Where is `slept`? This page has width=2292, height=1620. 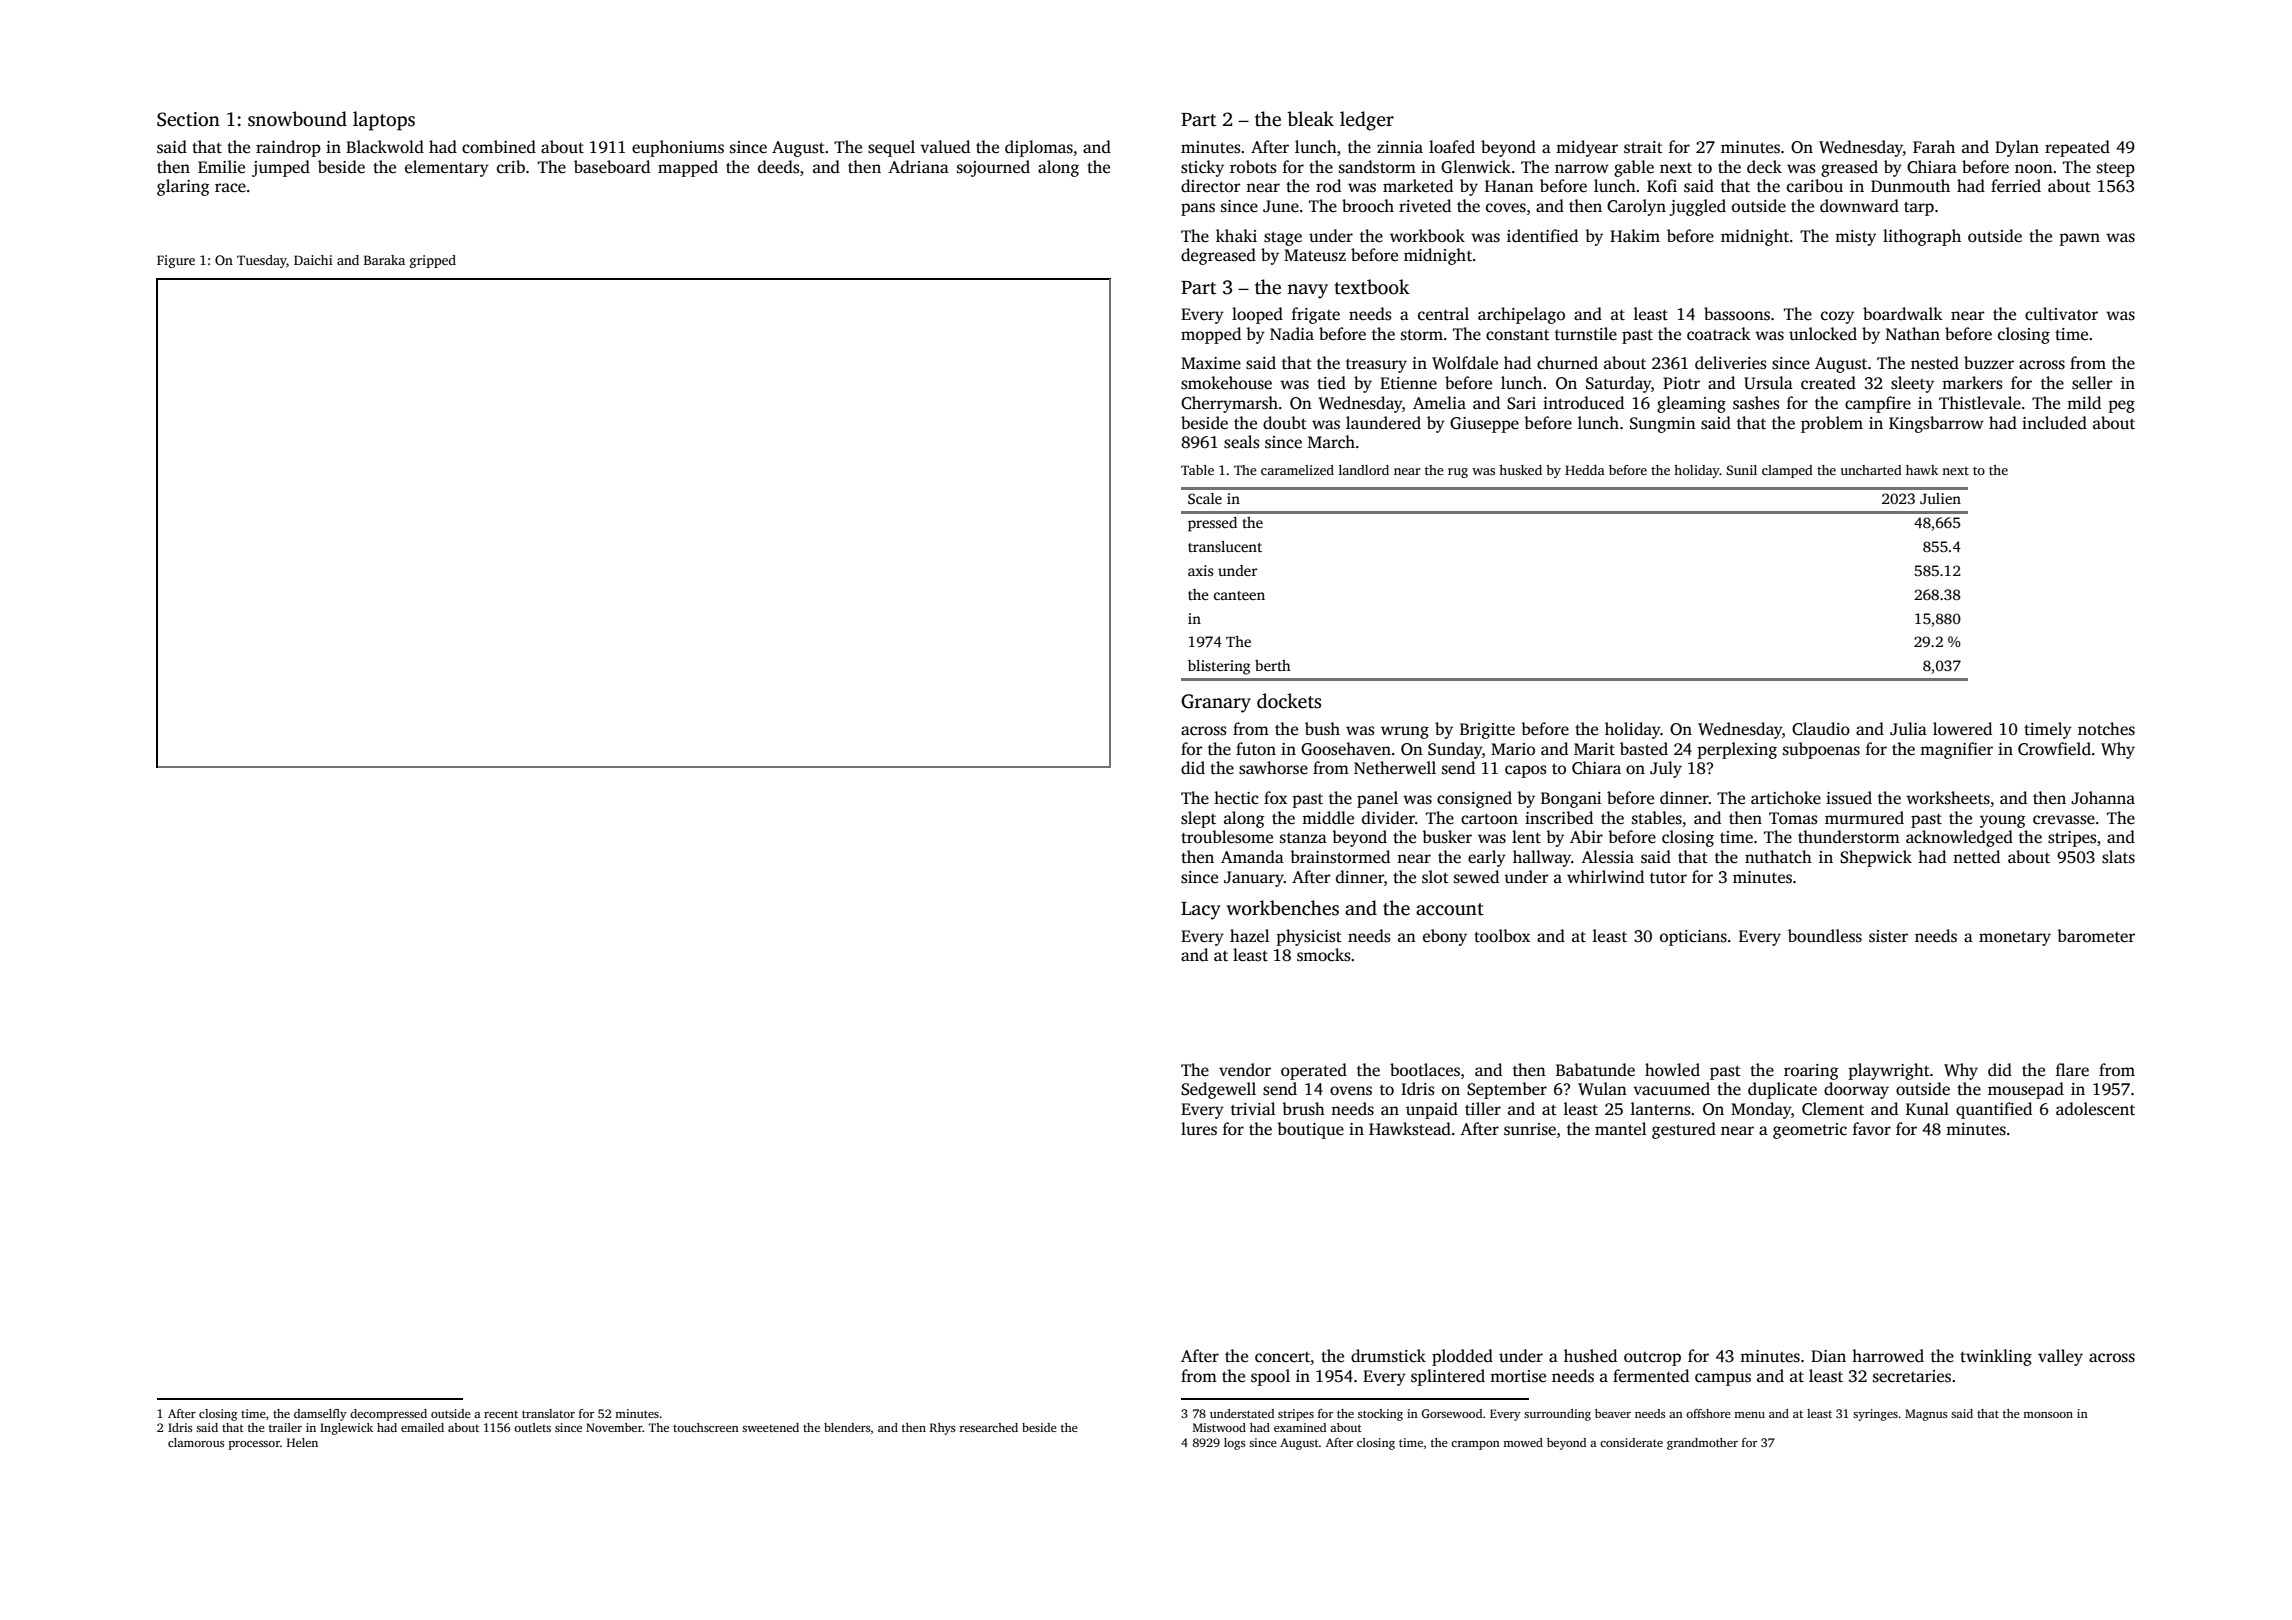
slept is located at coordinates (1198, 819).
